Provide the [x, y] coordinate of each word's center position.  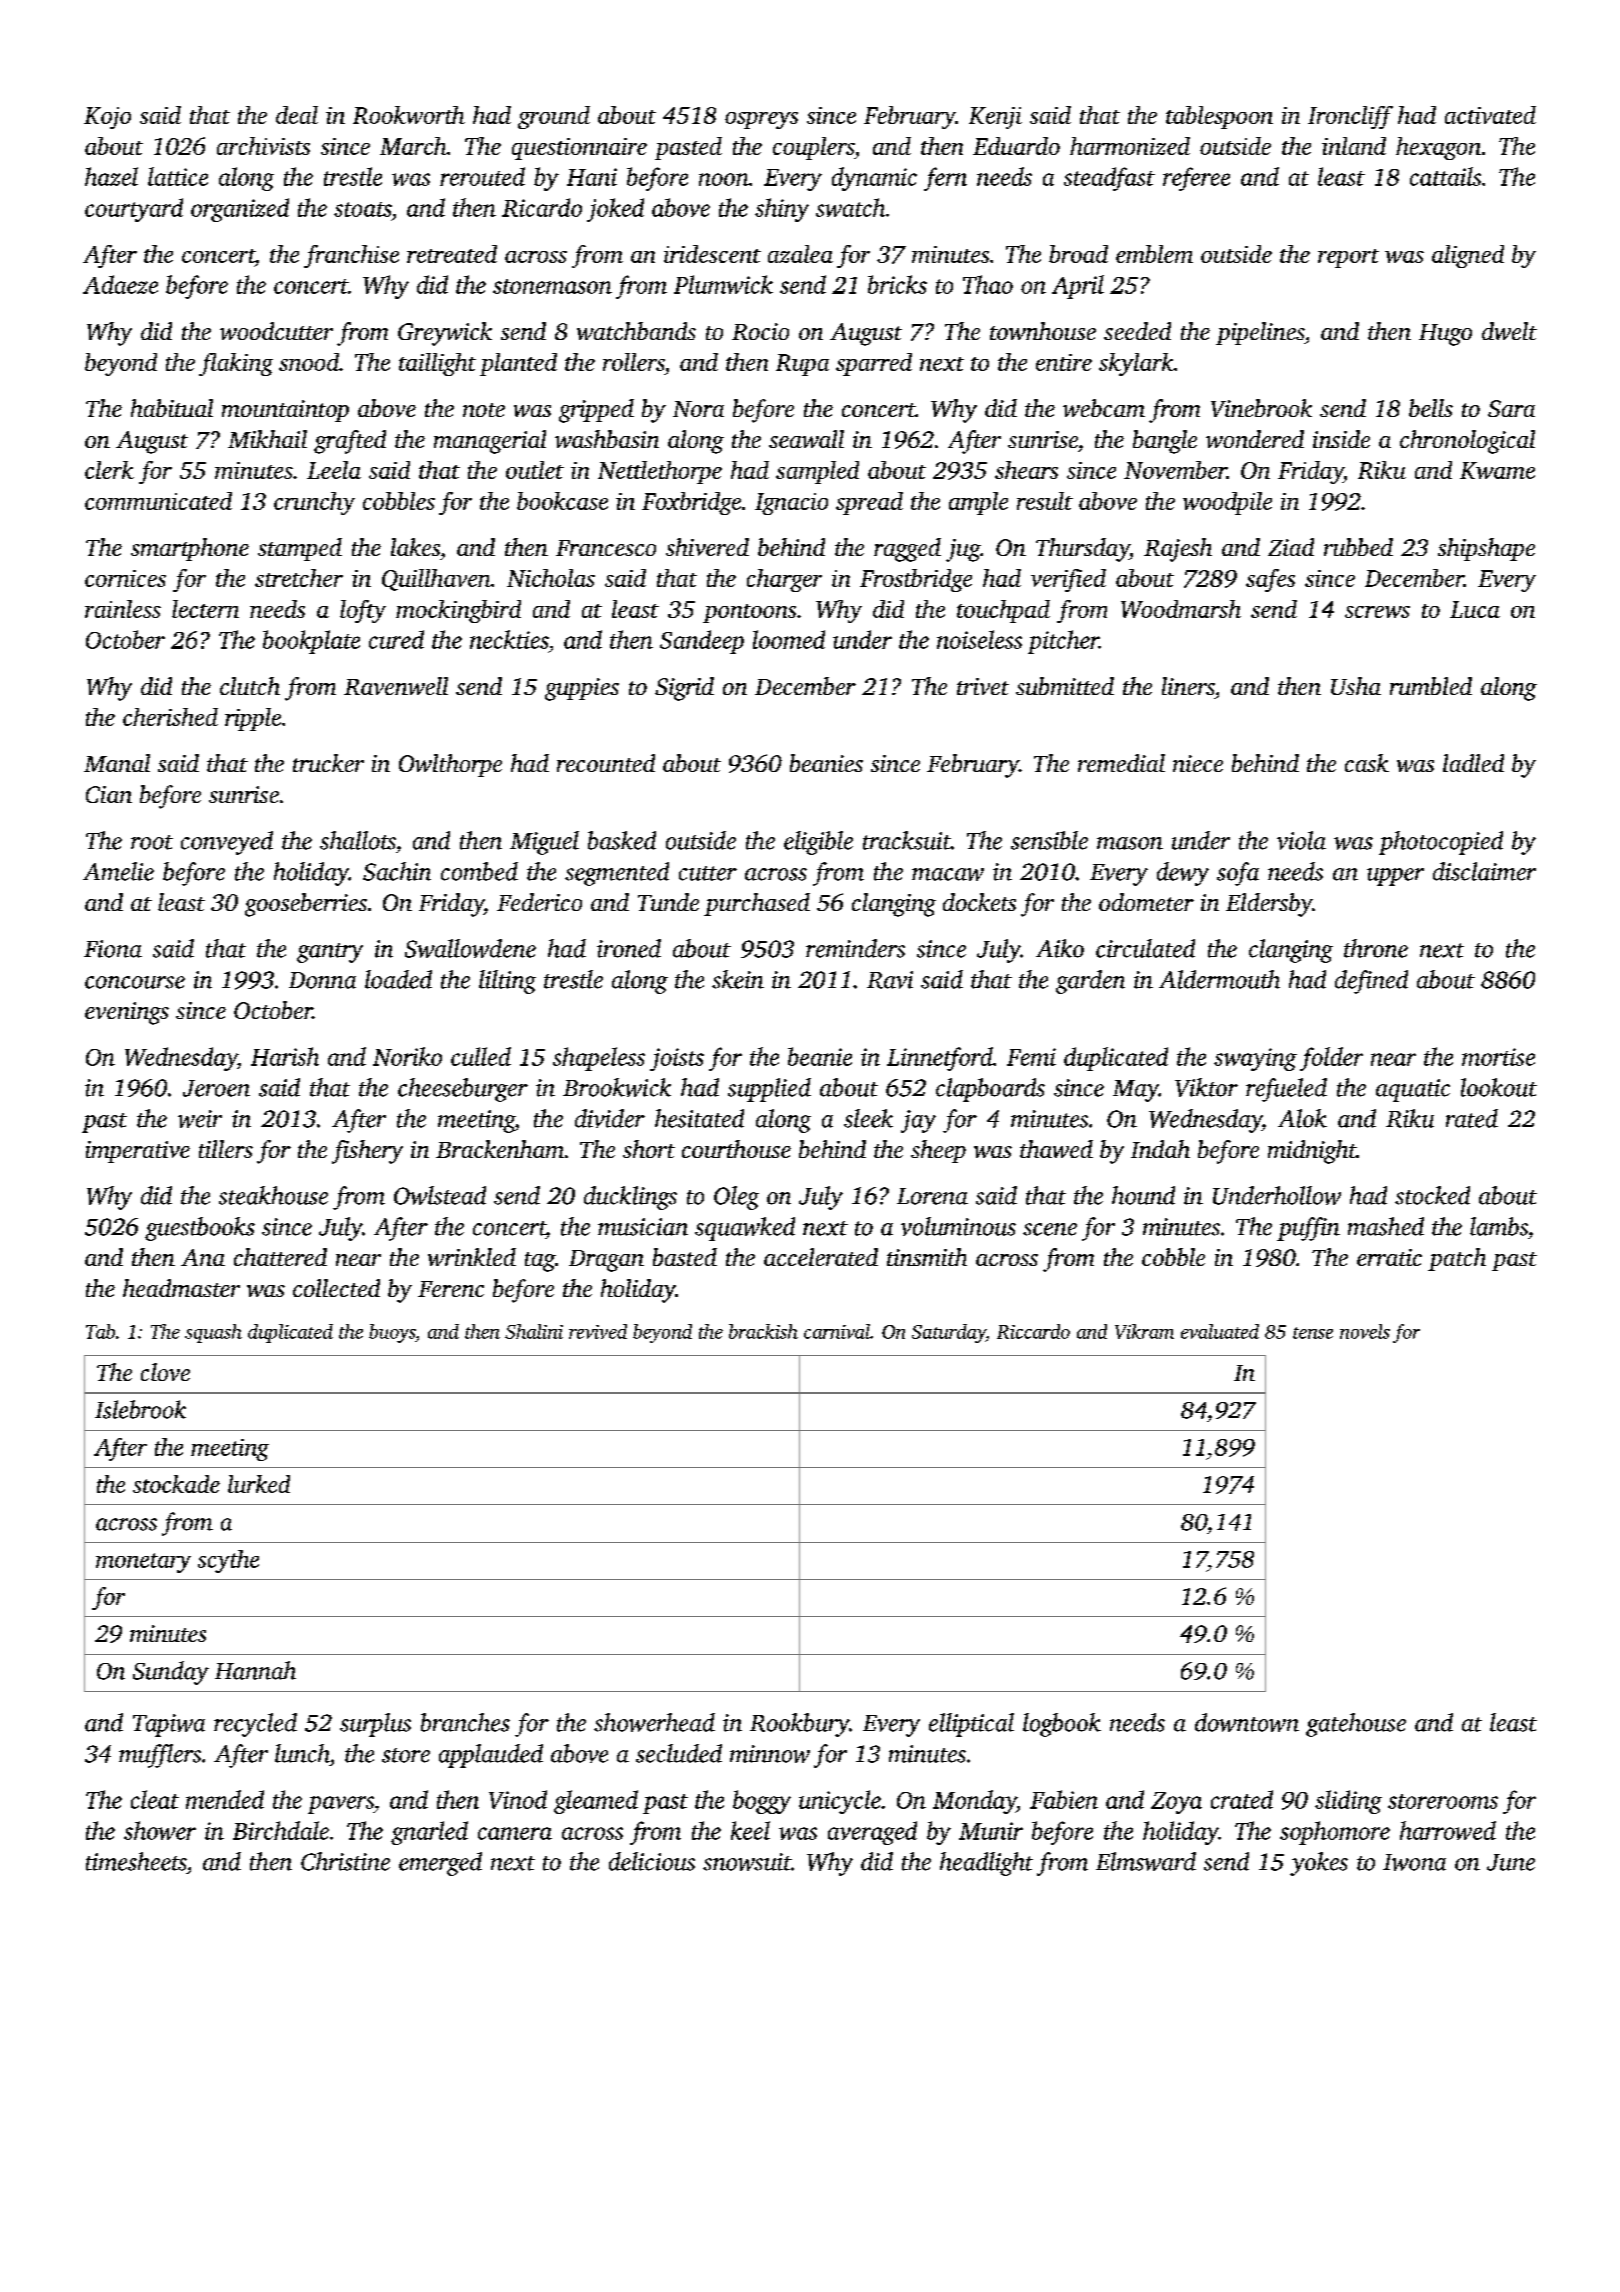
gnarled [429, 1833]
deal [297, 115]
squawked [745, 1229]
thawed [1056, 1149]
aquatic [1413, 1090]
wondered [1255, 439]
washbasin [607, 439]
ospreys [761, 120]
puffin [1308, 1229]
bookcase [562, 501]
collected [336, 1288]
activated [1490, 115]
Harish [285, 1056]
